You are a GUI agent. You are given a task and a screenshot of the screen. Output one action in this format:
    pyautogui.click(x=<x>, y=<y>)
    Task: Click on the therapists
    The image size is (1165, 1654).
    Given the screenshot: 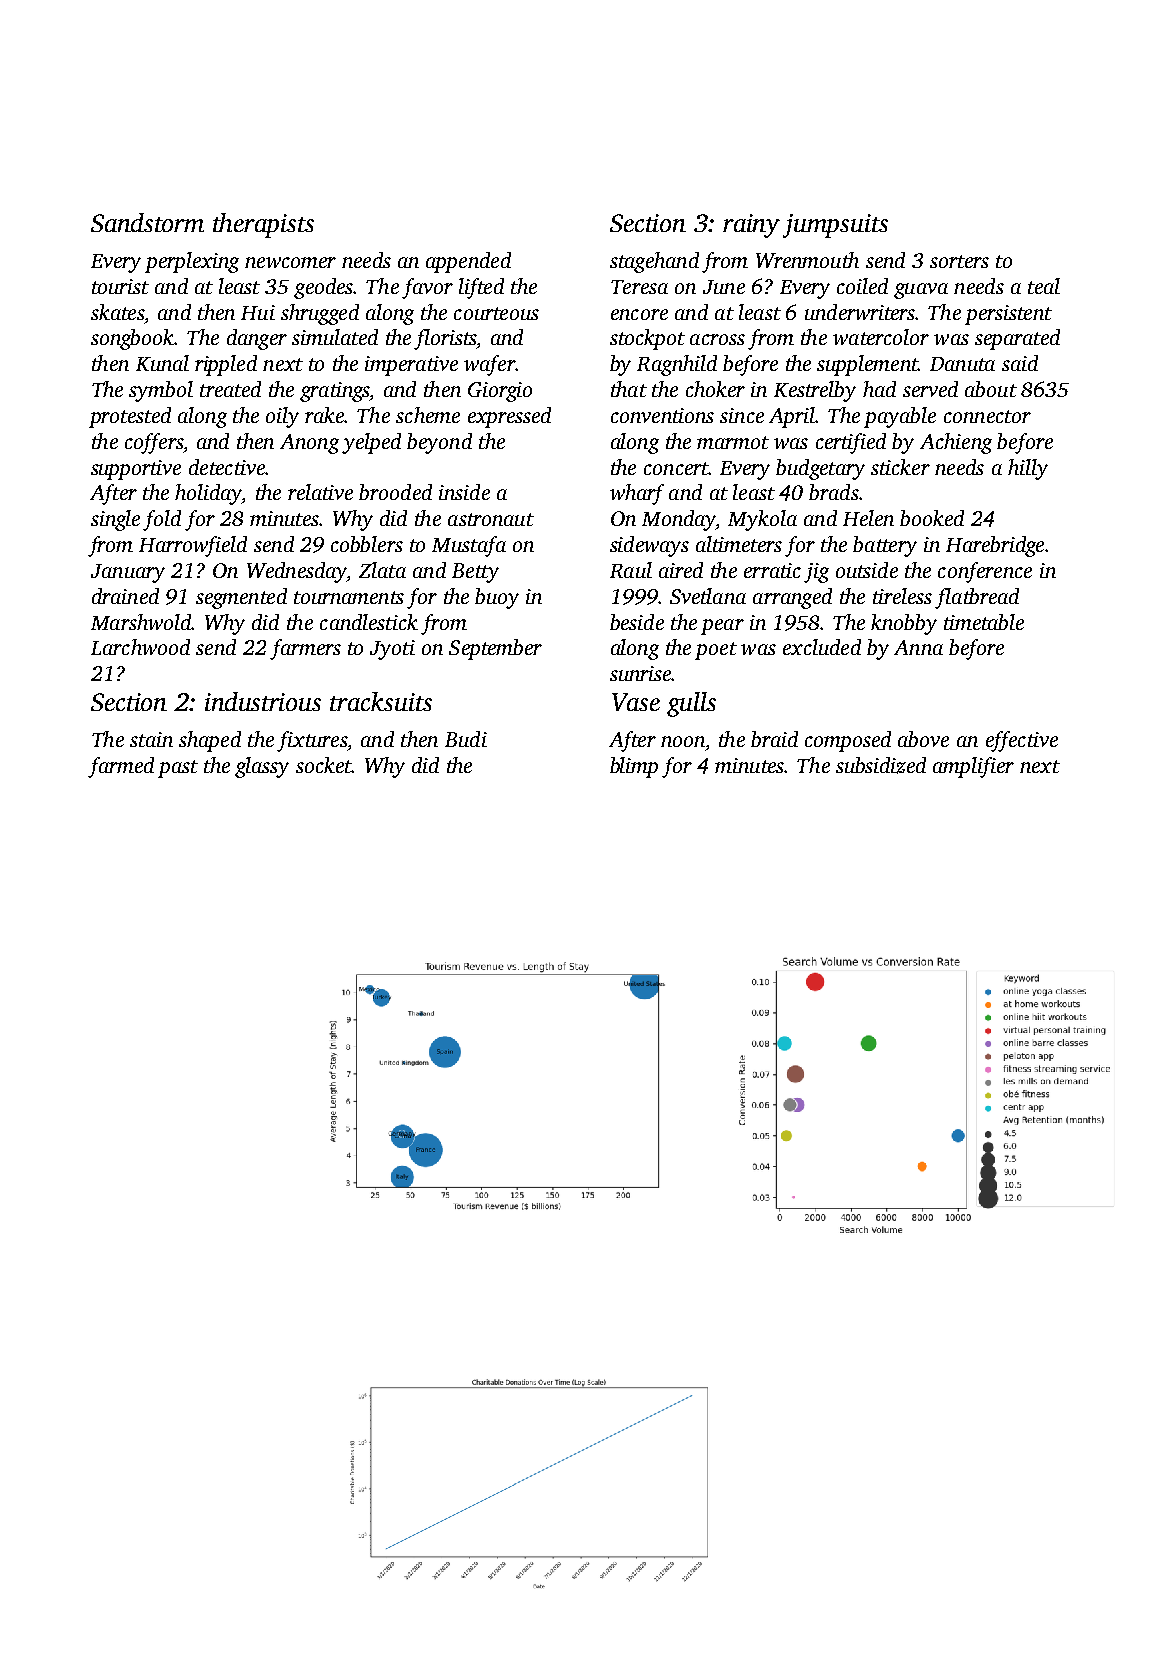 What is the action you would take?
    pyautogui.click(x=263, y=225)
